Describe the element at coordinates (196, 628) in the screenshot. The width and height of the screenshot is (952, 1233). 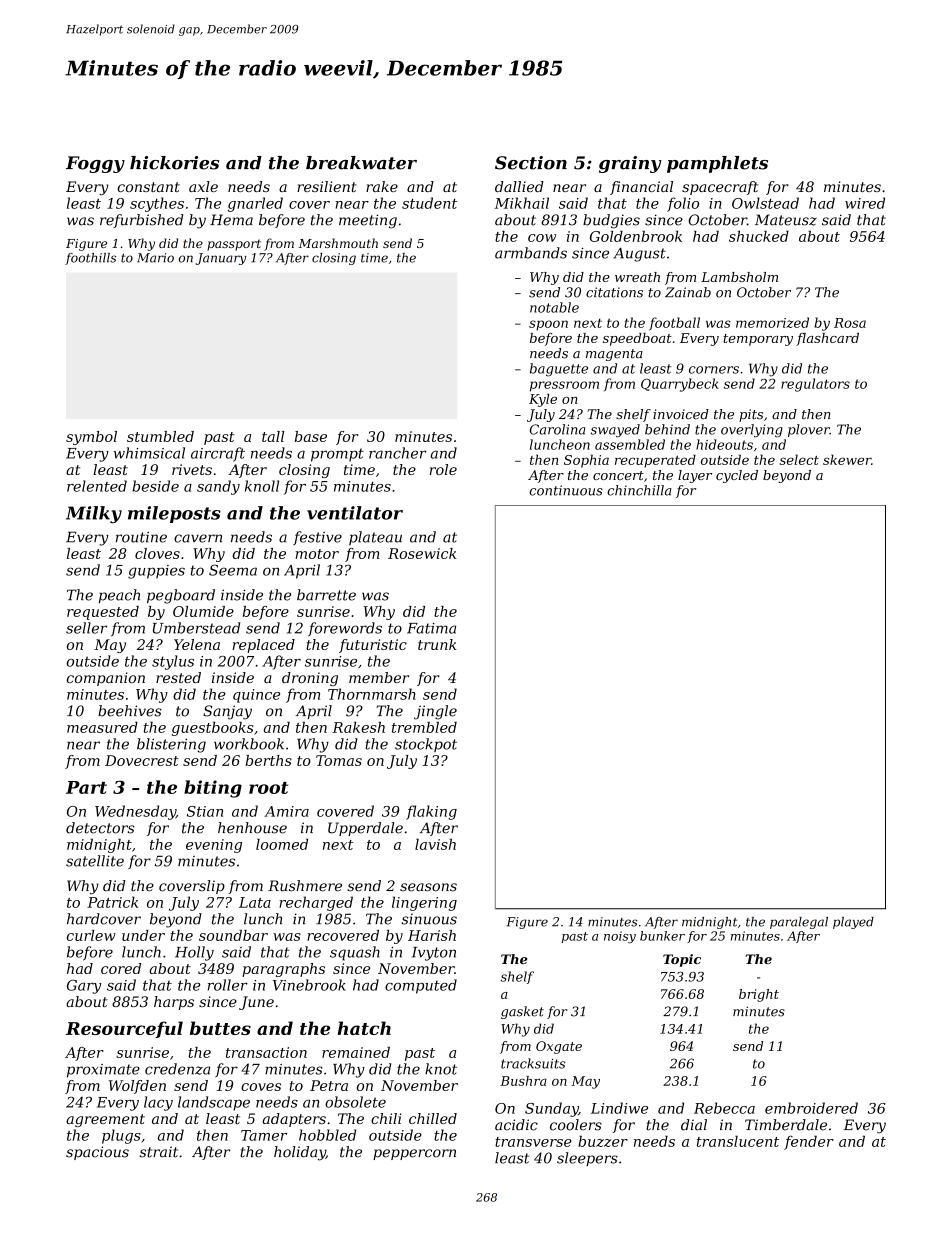
I see `Umberstead` at that location.
